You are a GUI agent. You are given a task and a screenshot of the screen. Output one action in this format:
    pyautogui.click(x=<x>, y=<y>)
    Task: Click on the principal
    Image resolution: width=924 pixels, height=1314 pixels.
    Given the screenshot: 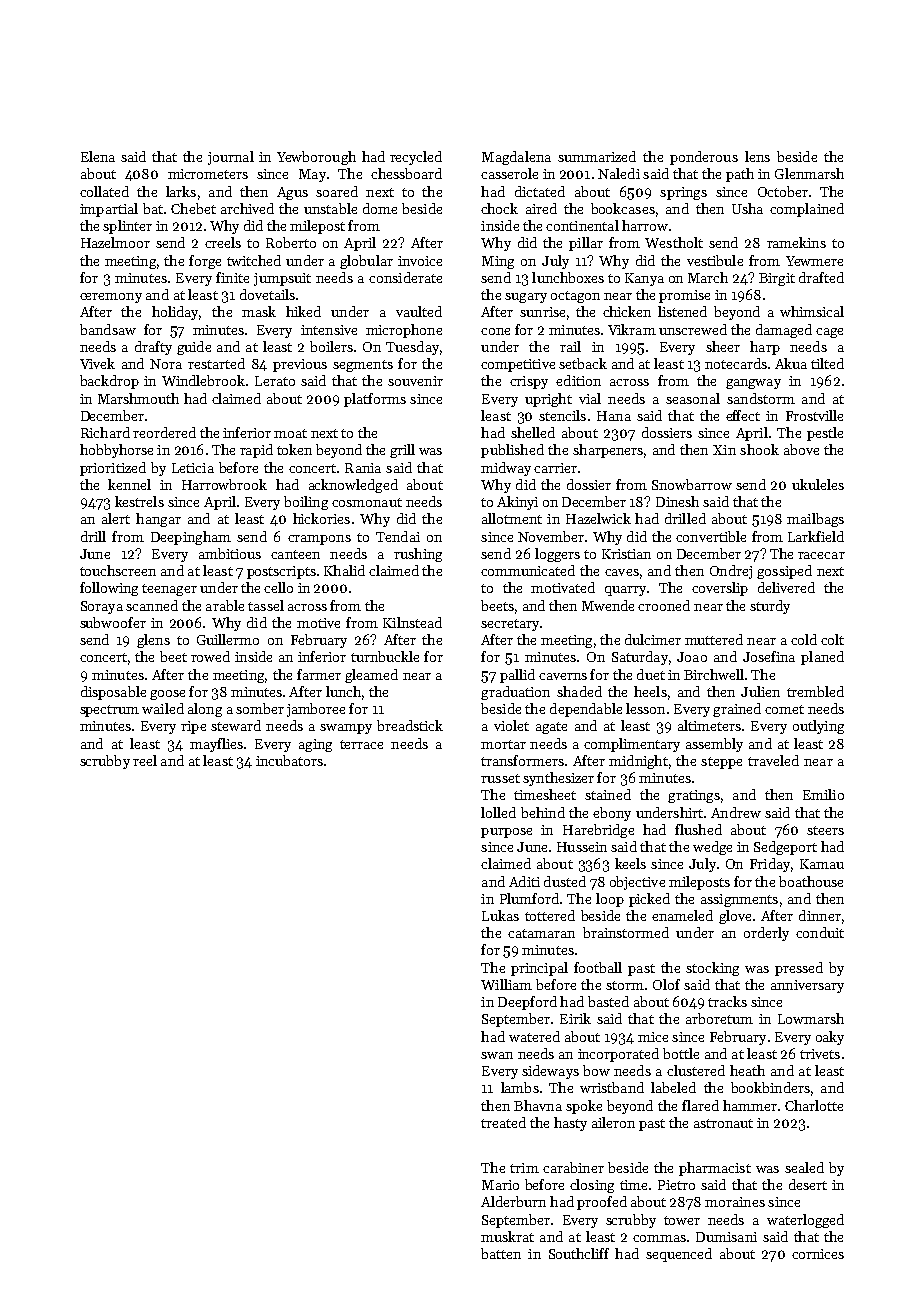 What is the action you would take?
    pyautogui.click(x=539, y=969)
